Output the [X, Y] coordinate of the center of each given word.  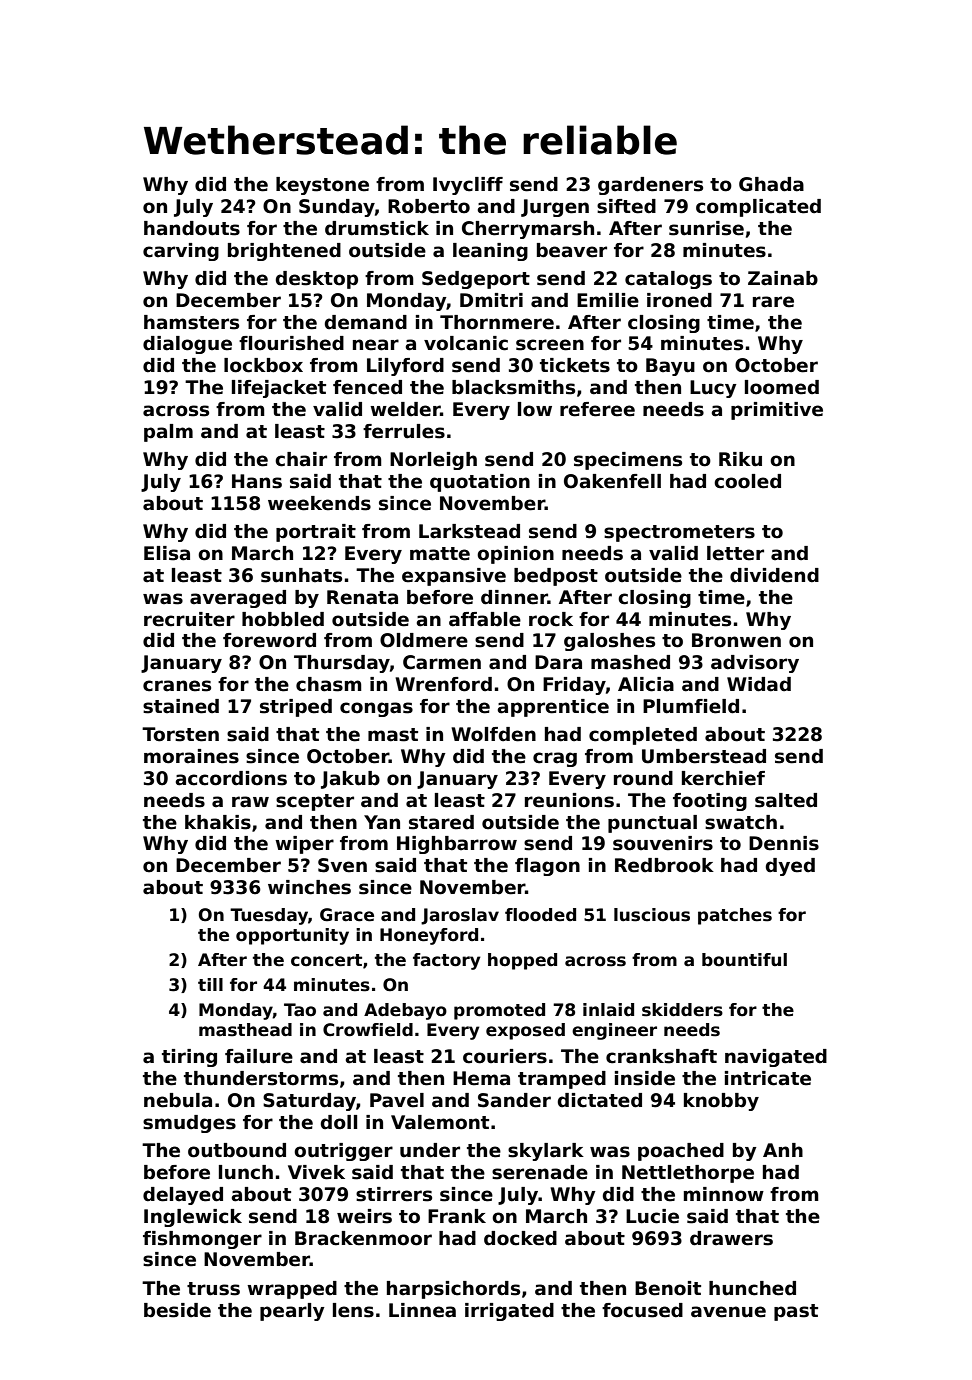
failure [259, 1056]
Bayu [670, 367]
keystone [322, 186]
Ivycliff [468, 186]
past [796, 1312]
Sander [514, 1100]
